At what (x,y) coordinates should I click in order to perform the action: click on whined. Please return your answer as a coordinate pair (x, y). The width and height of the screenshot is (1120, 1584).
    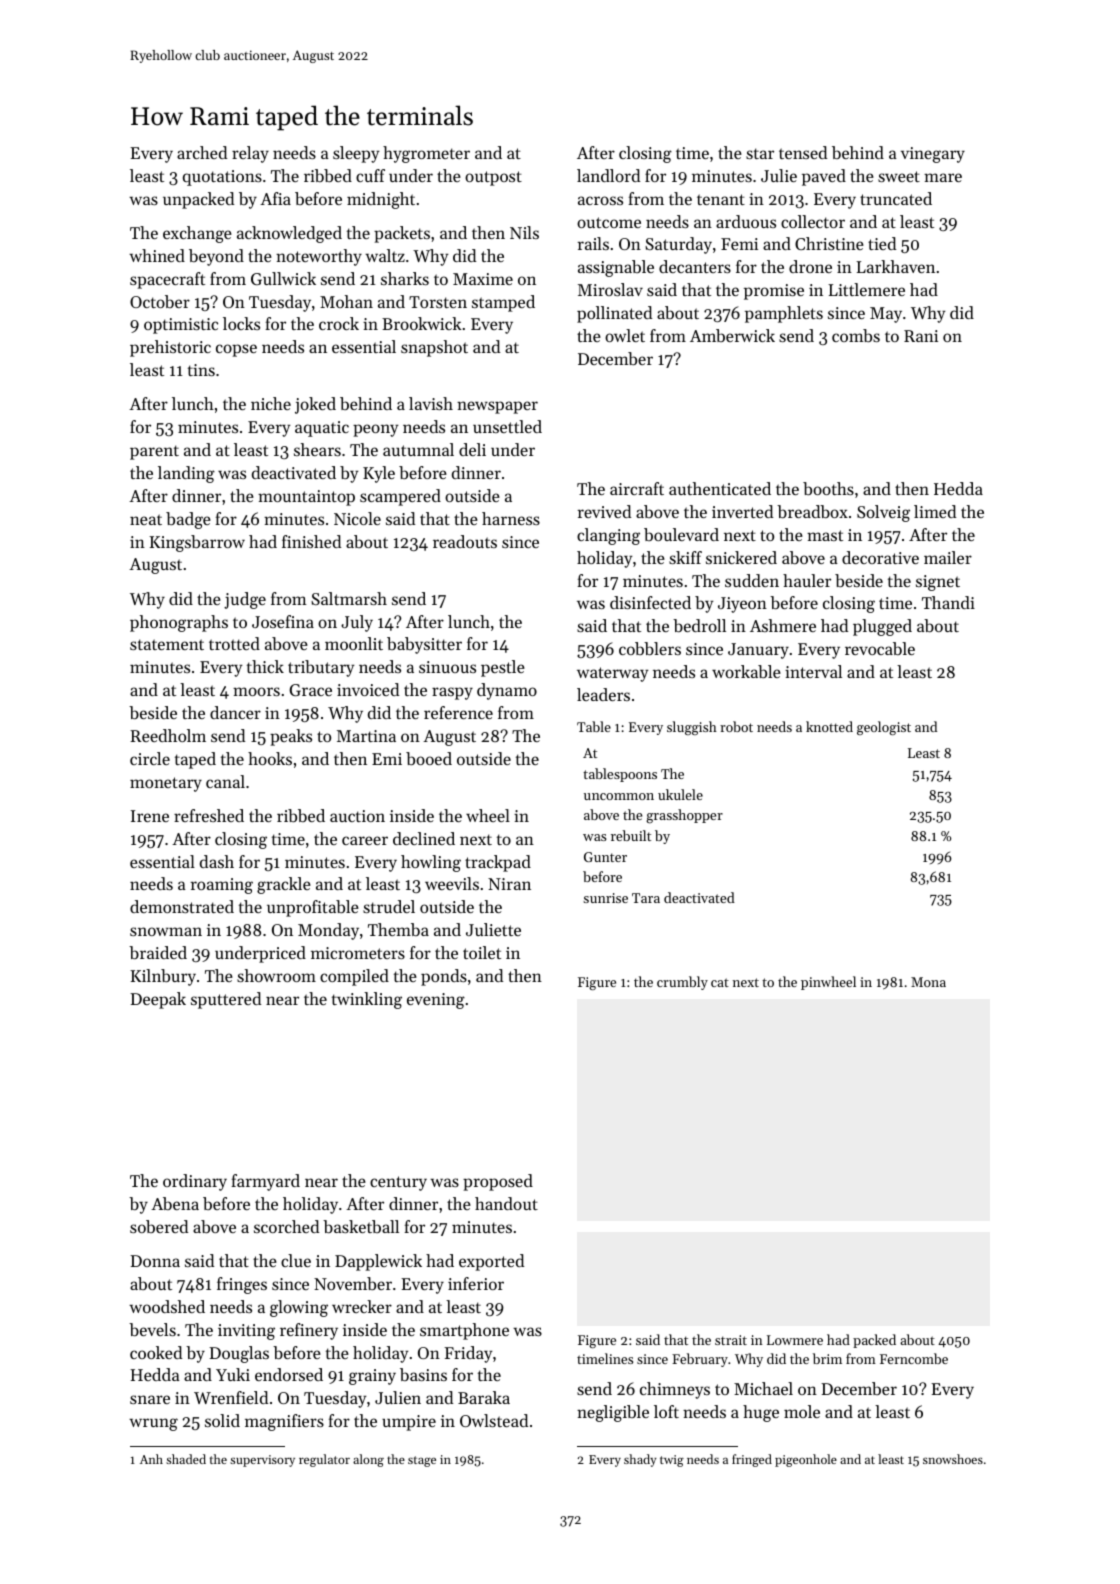
    Looking at the image, I should click on (157, 255).
